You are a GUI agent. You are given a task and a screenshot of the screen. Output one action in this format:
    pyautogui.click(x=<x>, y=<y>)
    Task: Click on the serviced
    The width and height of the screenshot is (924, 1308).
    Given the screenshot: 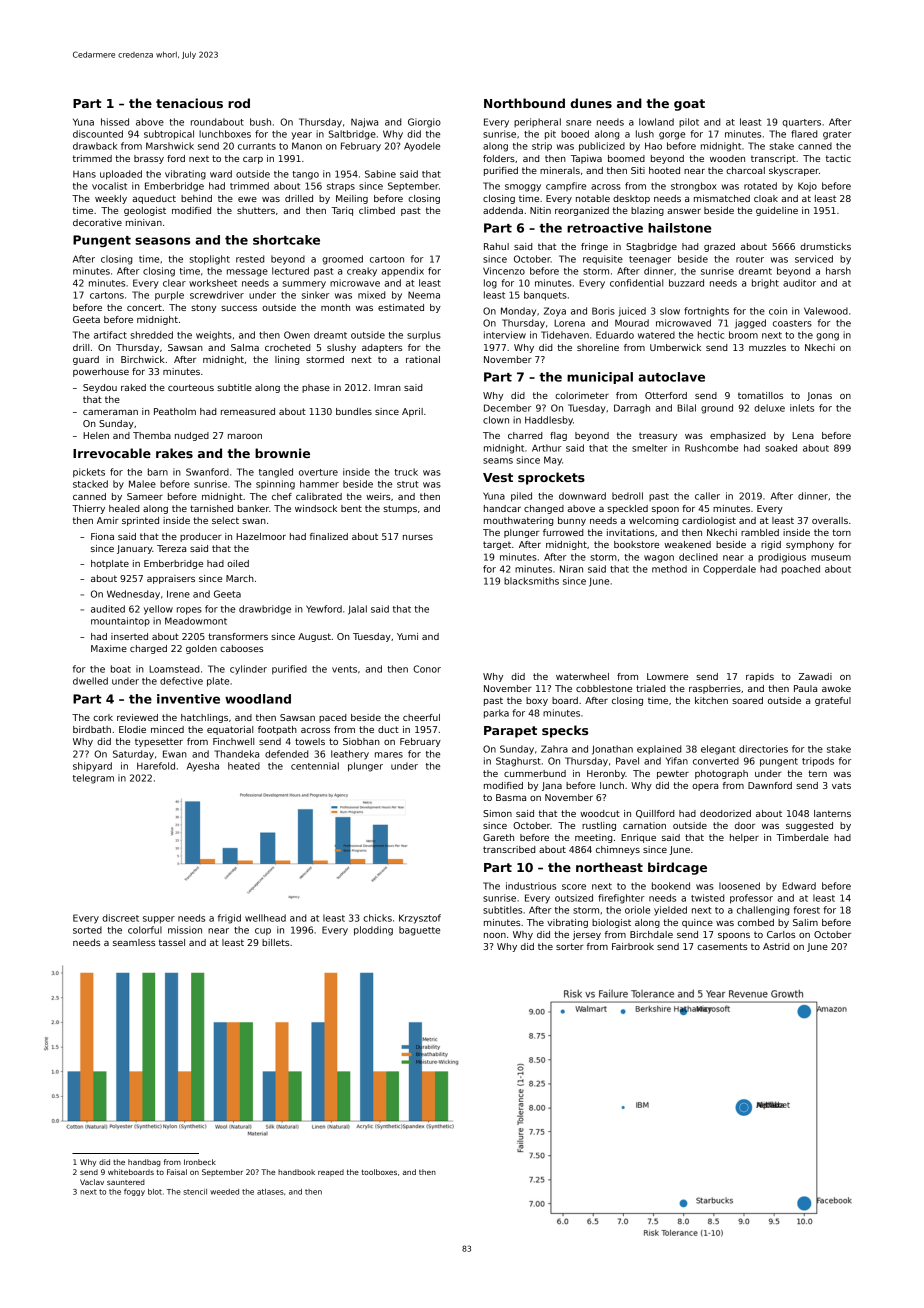 What is the action you would take?
    pyautogui.click(x=814, y=259)
